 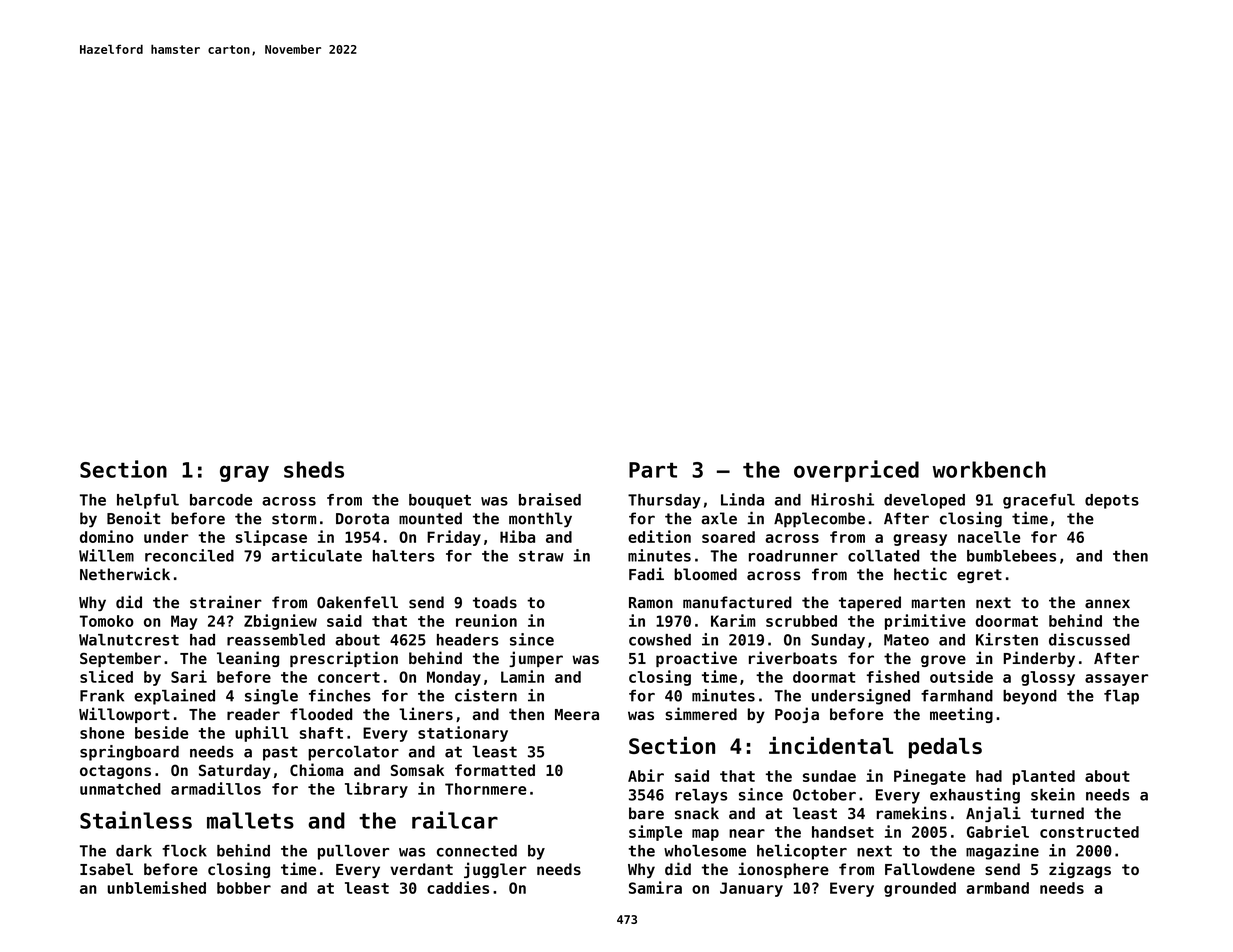 I want to click on Zbigniew, so click(x=280, y=622).
